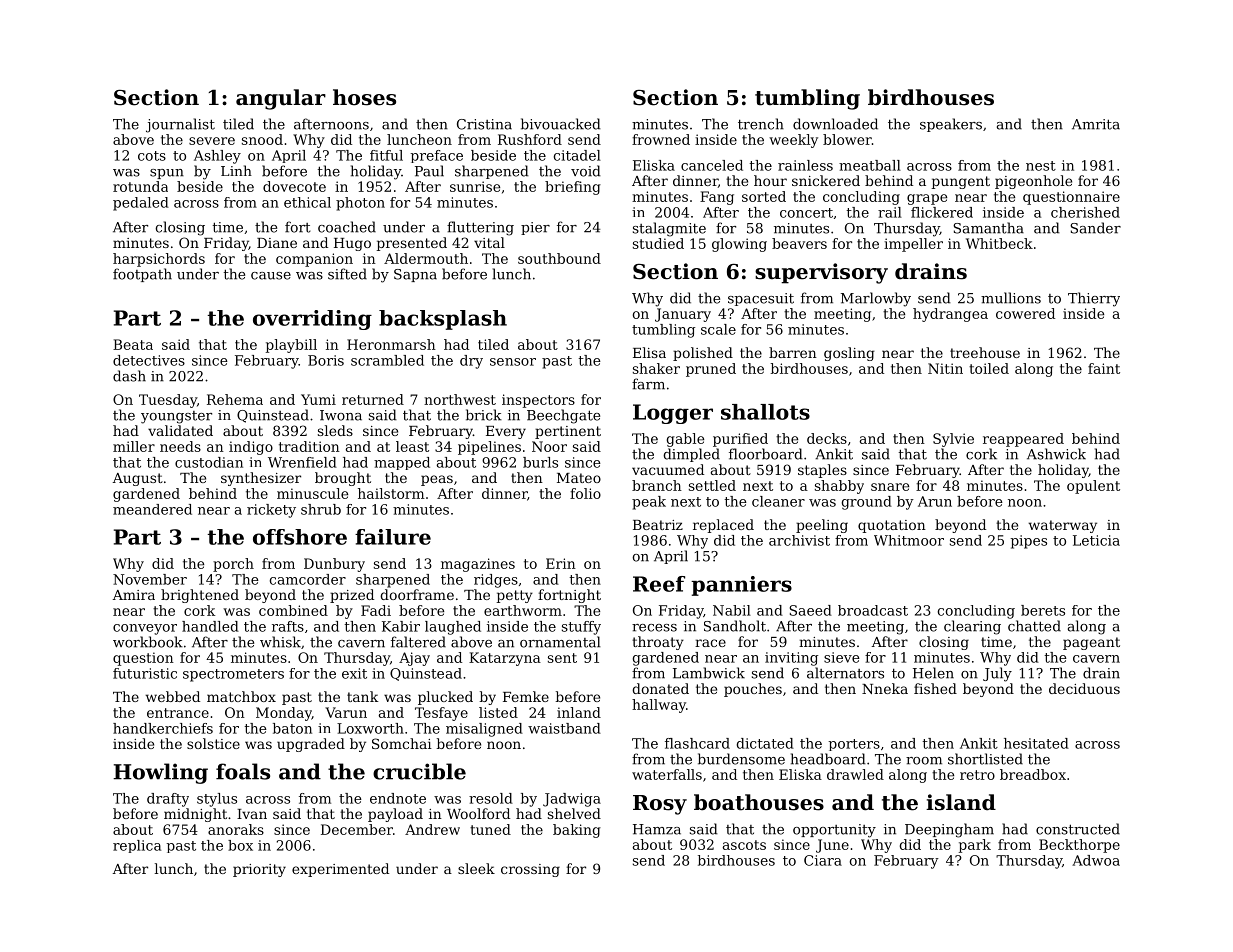  Describe the element at coordinates (148, 642) in the page. I see `workbook` at that location.
